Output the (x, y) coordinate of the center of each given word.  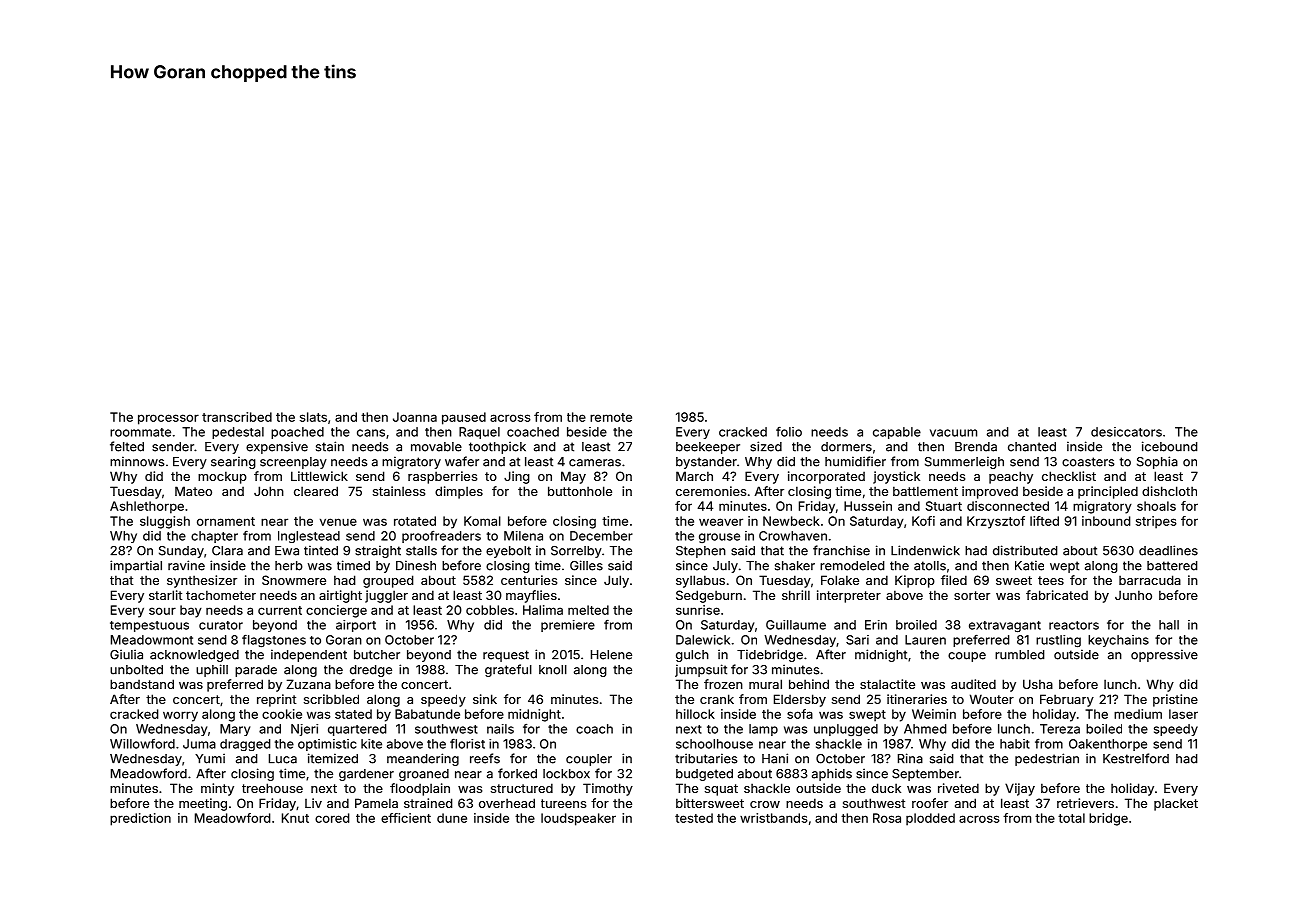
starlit (166, 595)
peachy (1011, 477)
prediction (140, 819)
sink (485, 699)
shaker (795, 566)
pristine (1175, 700)
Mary (235, 730)
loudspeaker (578, 819)
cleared (316, 491)
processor (168, 419)
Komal (482, 521)
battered (1172, 566)
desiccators (1126, 432)
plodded (930, 819)
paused (464, 418)
